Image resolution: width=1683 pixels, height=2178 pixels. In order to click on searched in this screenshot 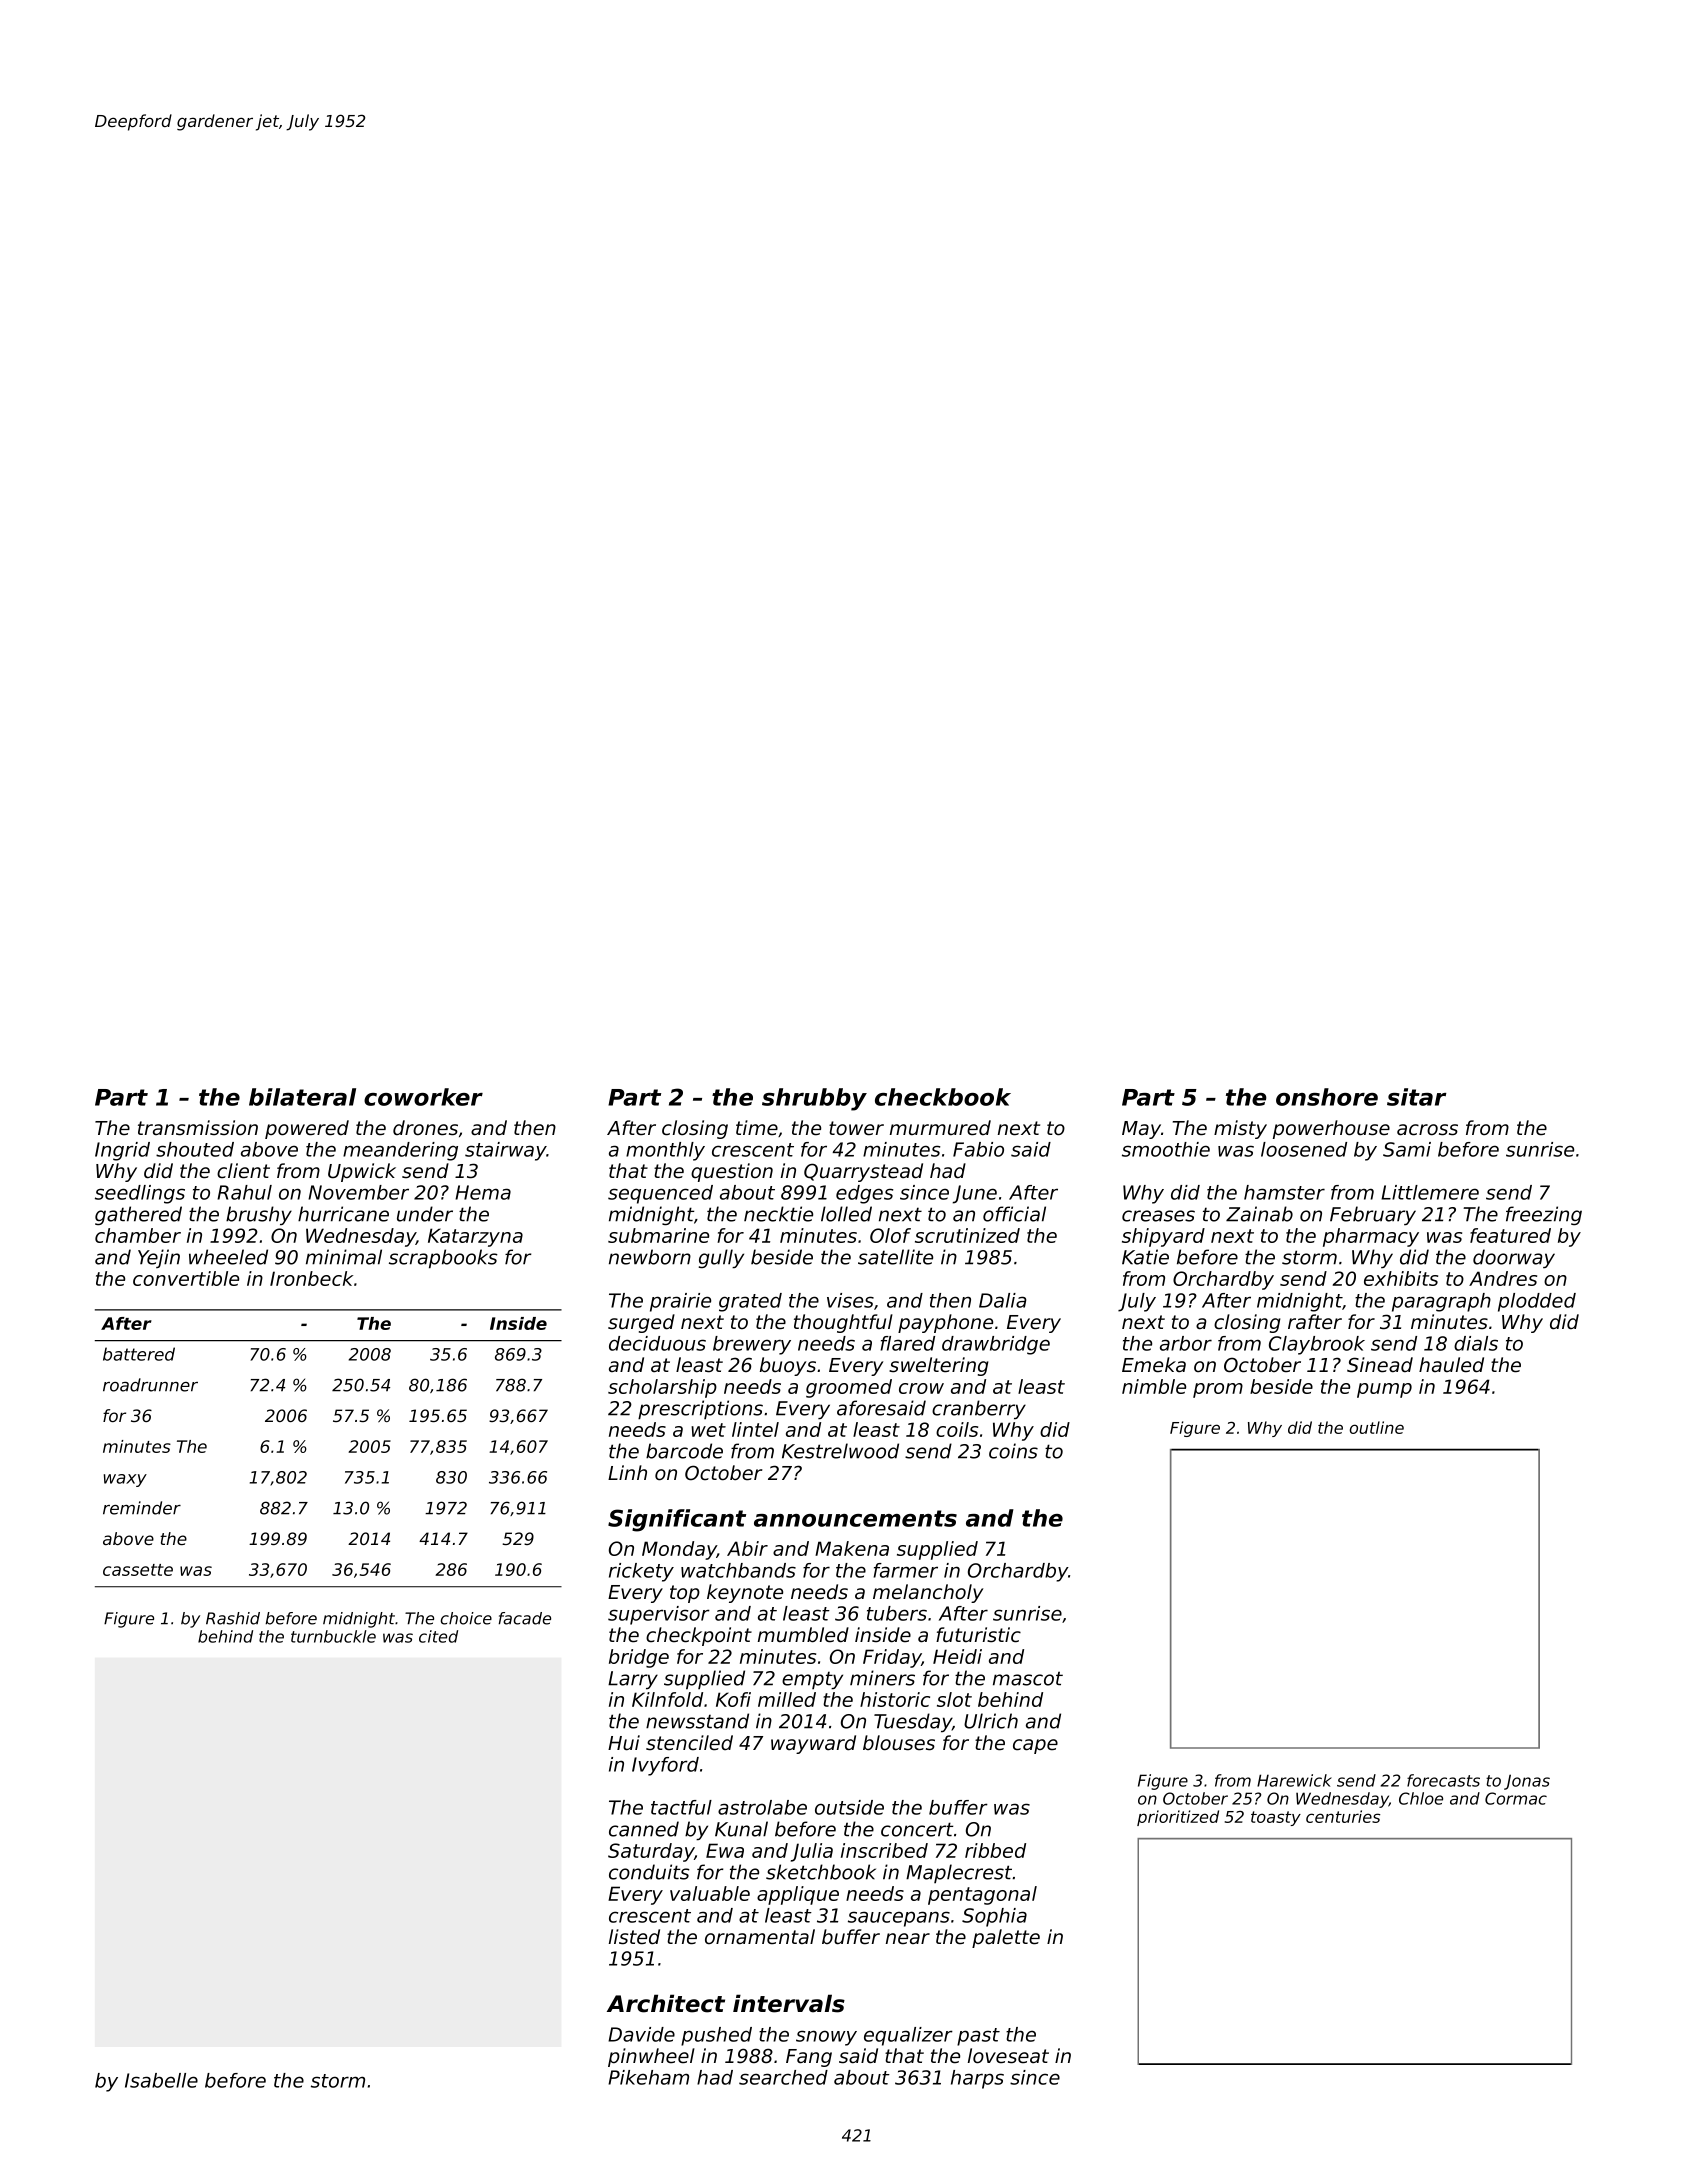, I will do `click(783, 2077)`.
